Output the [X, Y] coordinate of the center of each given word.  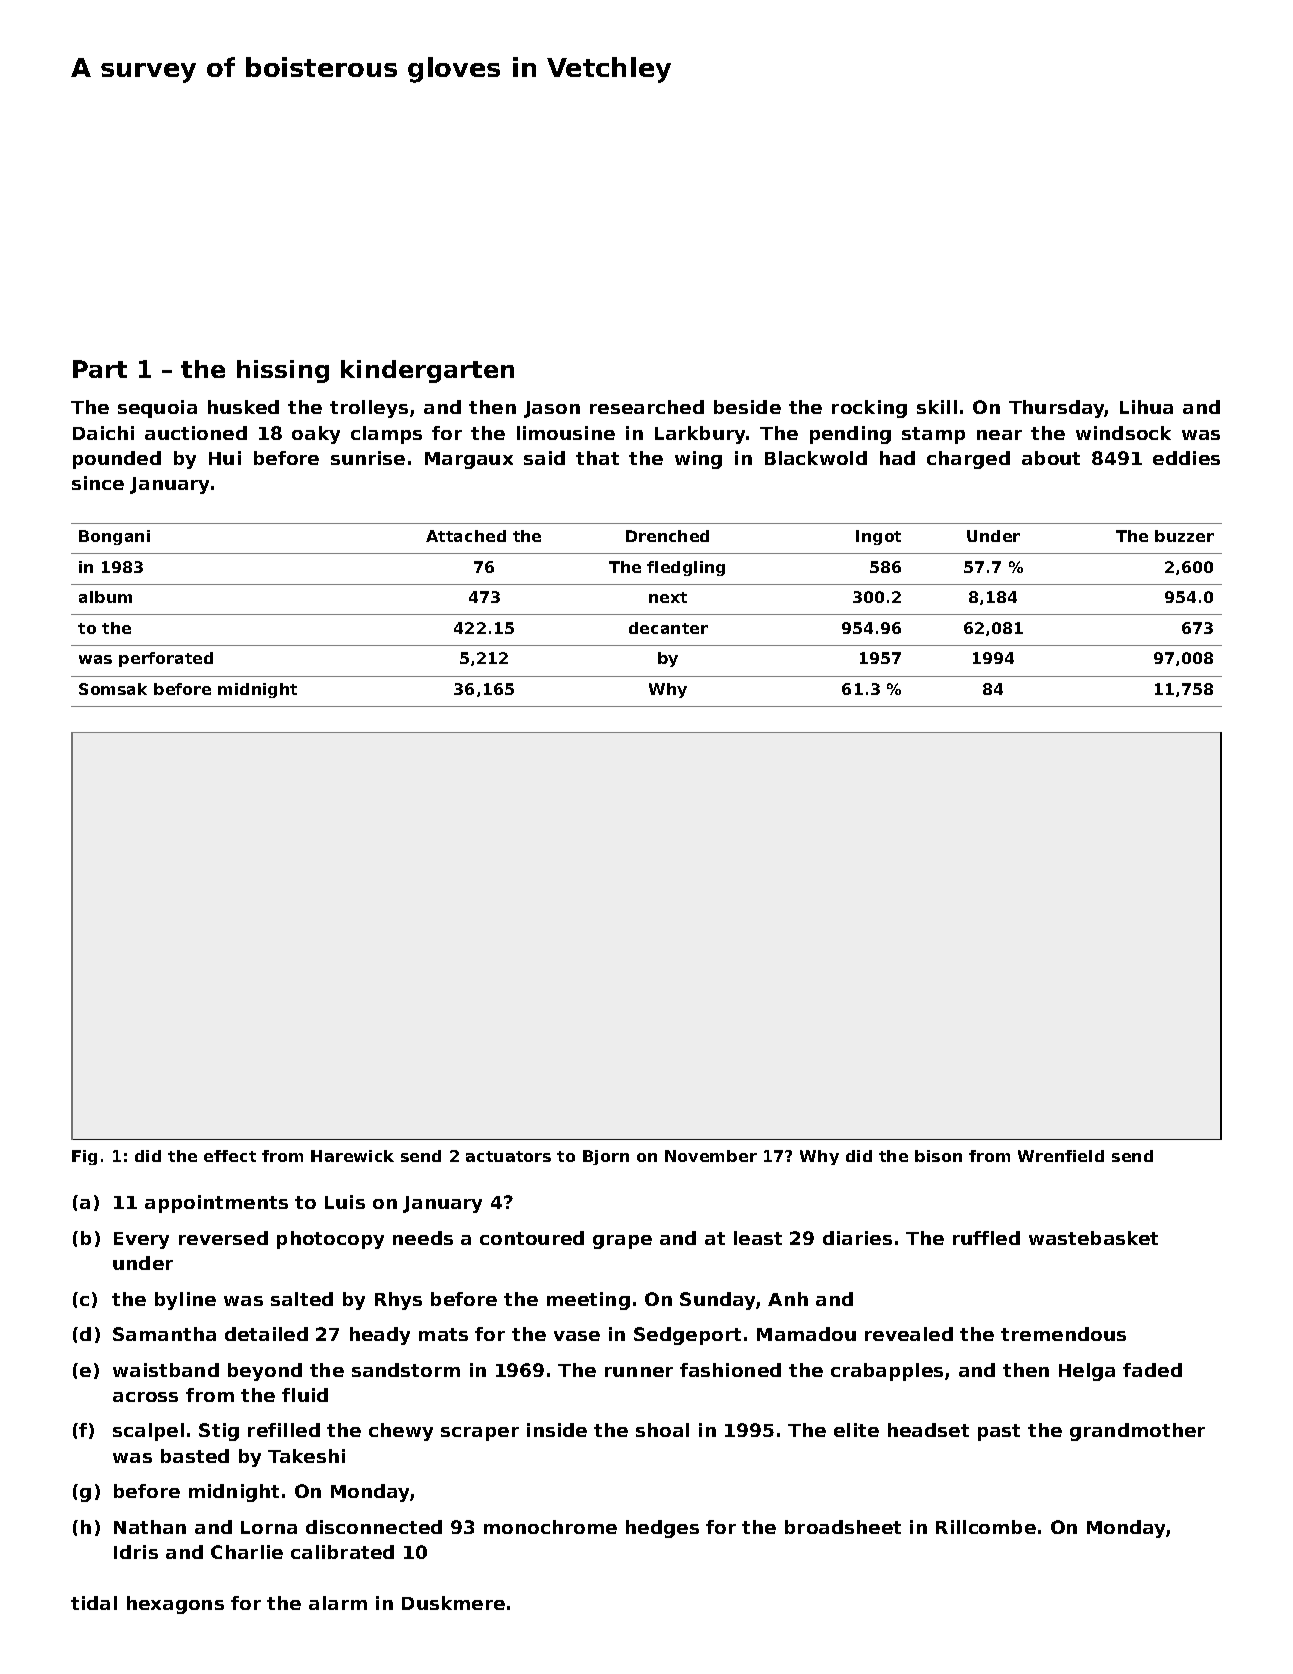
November [711, 1156]
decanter [668, 628]
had [897, 458]
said [544, 458]
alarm [338, 1603]
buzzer [1184, 536]
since [98, 483]
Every [141, 1240]
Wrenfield [1061, 1156]
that [597, 458]
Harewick [352, 1156]
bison [938, 1156]
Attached [466, 536]
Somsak [113, 689]
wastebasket [1093, 1238]
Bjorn [606, 1157]
